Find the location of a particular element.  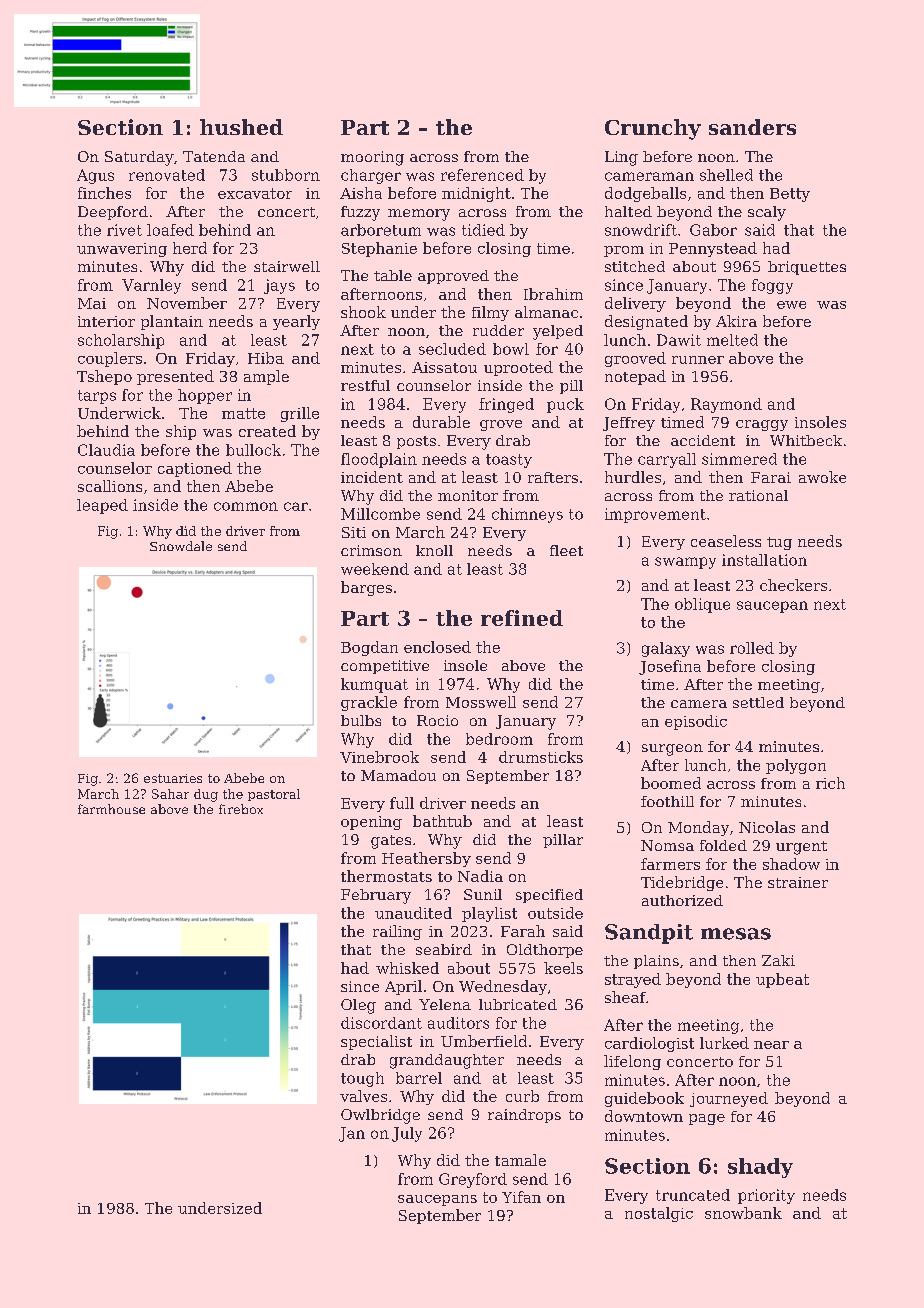

hushed is located at coordinates (241, 127).
